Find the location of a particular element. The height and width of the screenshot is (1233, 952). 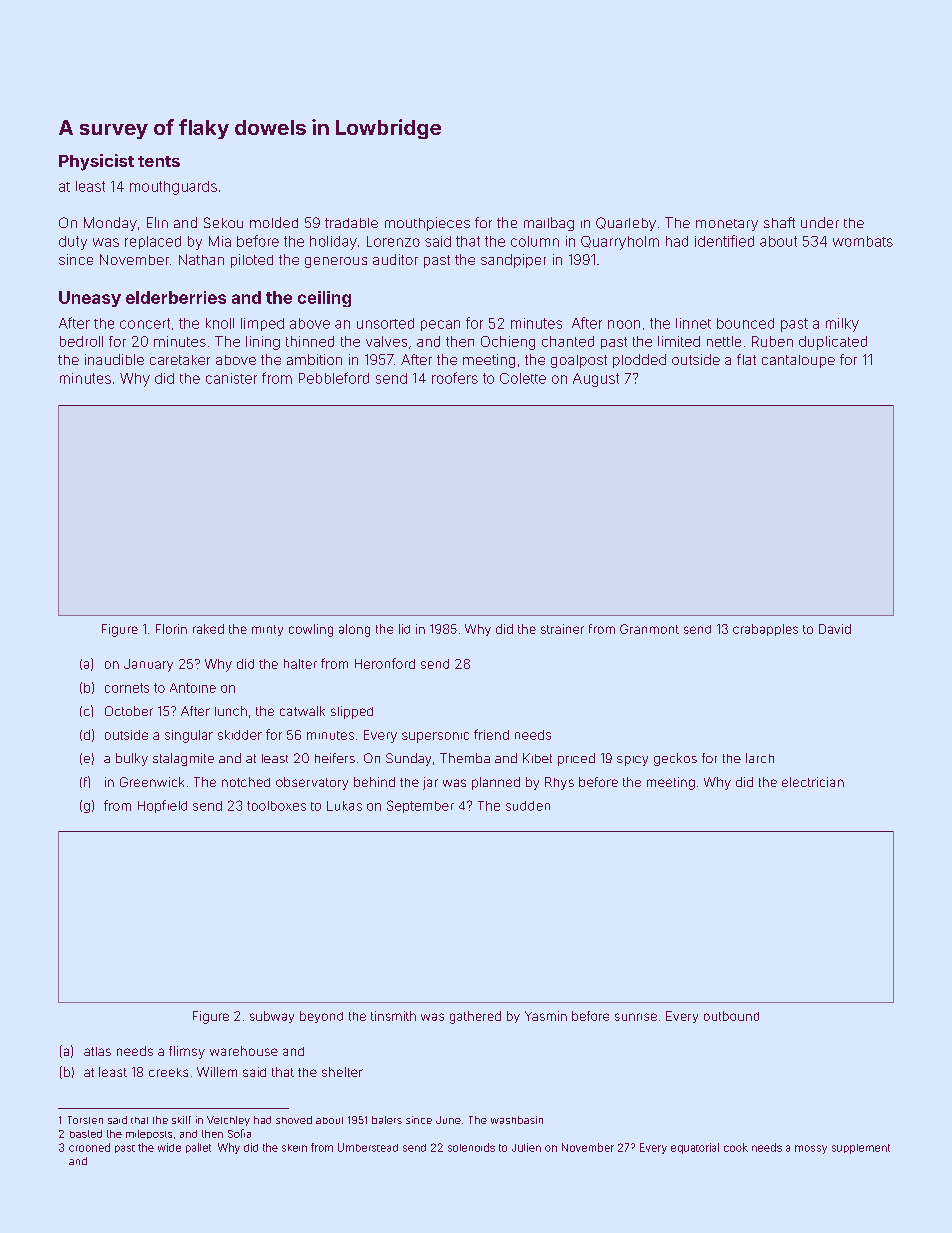

canister is located at coordinates (231, 378).
